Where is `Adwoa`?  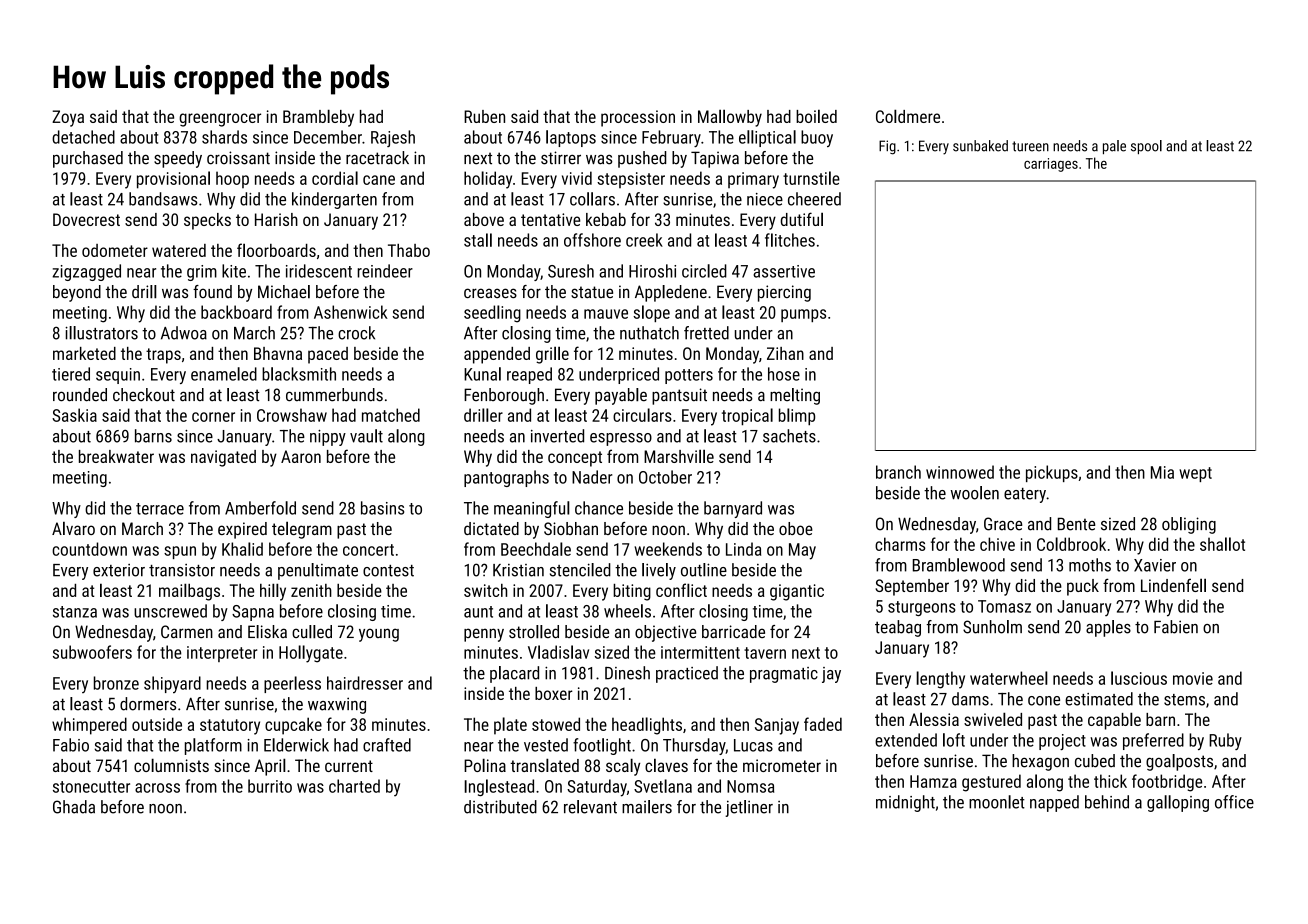 Adwoa is located at coordinates (184, 333).
